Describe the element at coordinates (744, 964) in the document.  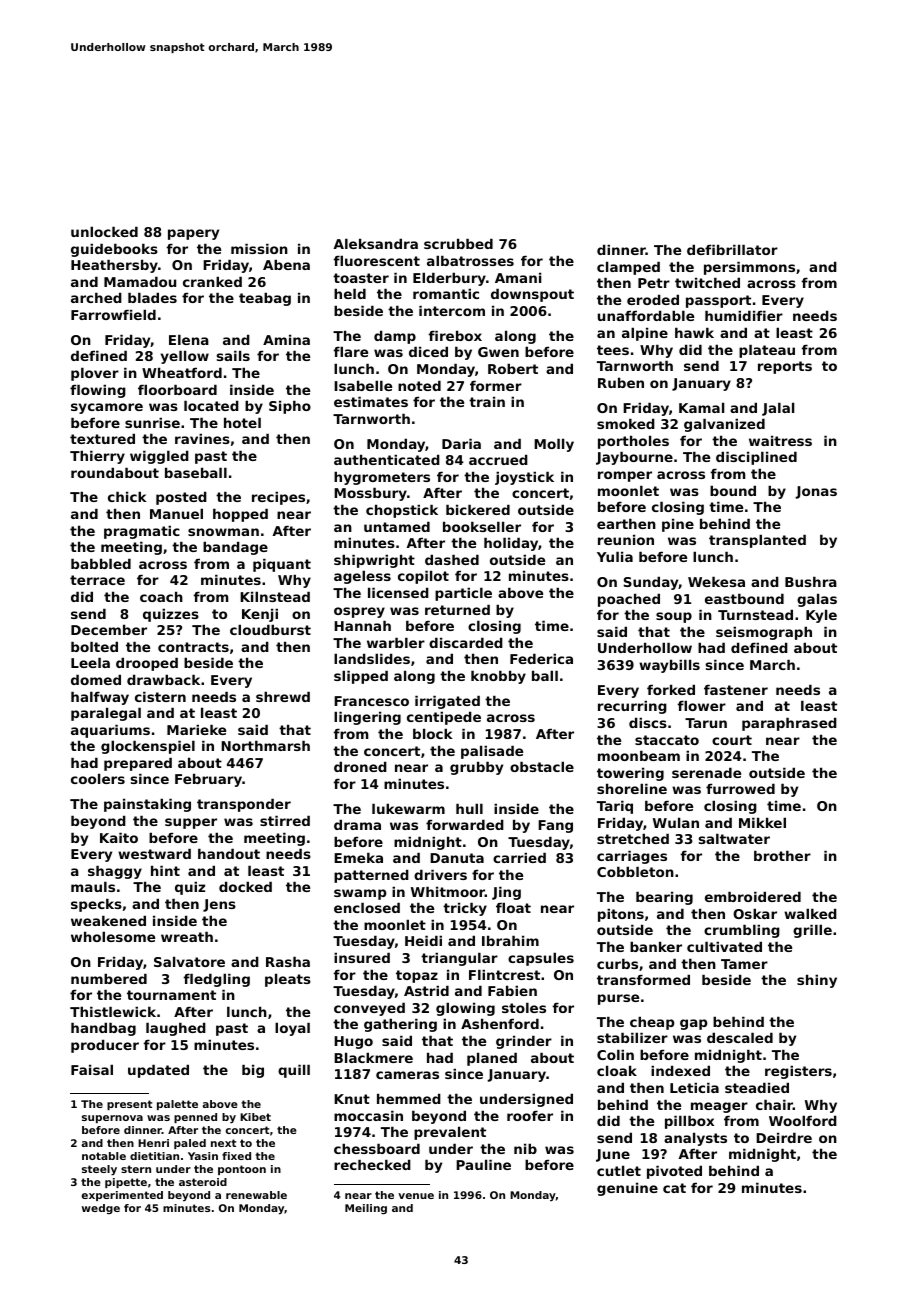
I see `Tamer` at that location.
